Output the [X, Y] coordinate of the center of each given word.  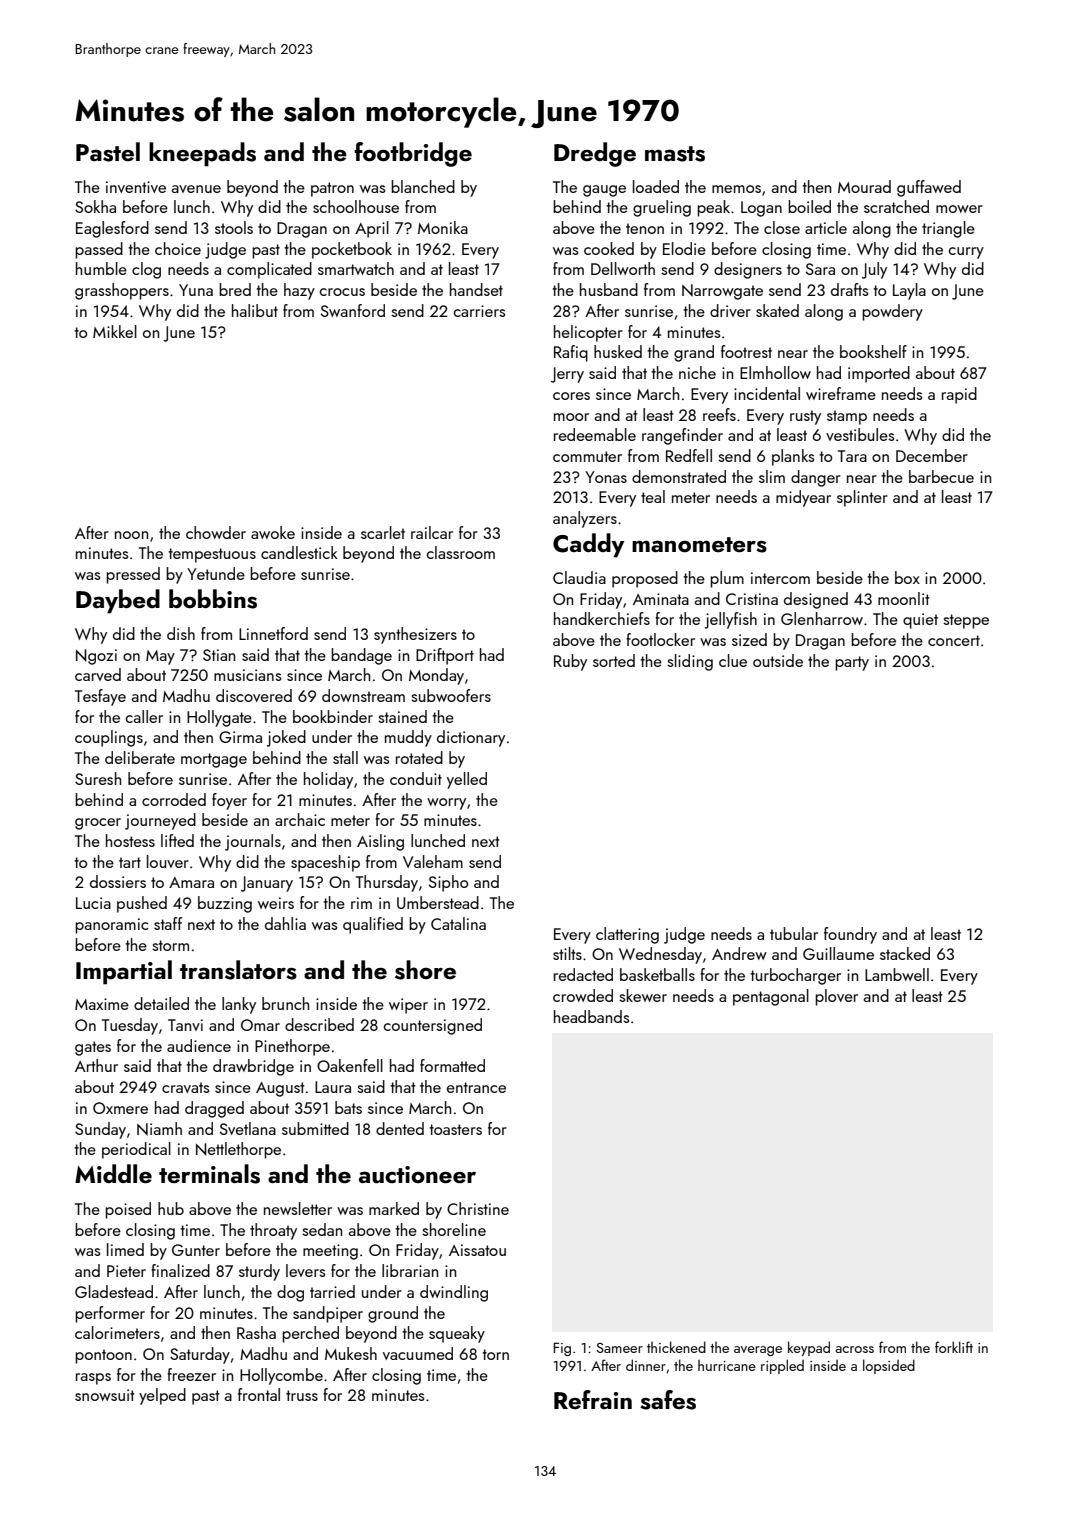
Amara [191, 882]
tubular [794, 933]
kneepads [202, 154]
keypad [809, 1348]
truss [302, 1395]
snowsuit [104, 1395]
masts [675, 154]
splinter [862, 498]
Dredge [595, 154]
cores [571, 396]
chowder [216, 532]
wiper [408, 1006]
